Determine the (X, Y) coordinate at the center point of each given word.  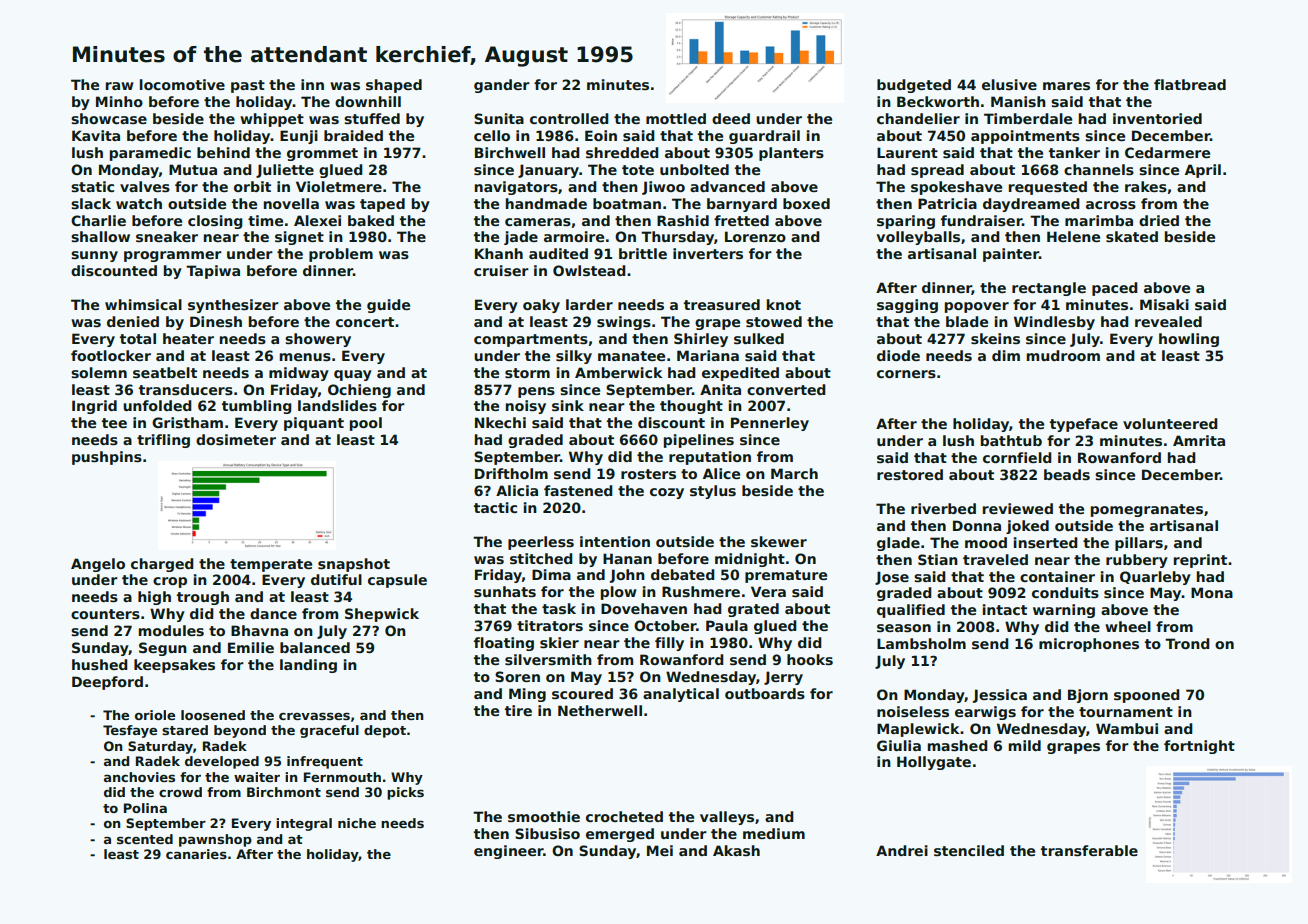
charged (162, 565)
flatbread (1190, 84)
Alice (721, 473)
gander (502, 86)
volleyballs (918, 238)
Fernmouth (342, 777)
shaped (394, 86)
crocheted (624, 816)
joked (1027, 527)
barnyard (742, 205)
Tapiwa (213, 272)
